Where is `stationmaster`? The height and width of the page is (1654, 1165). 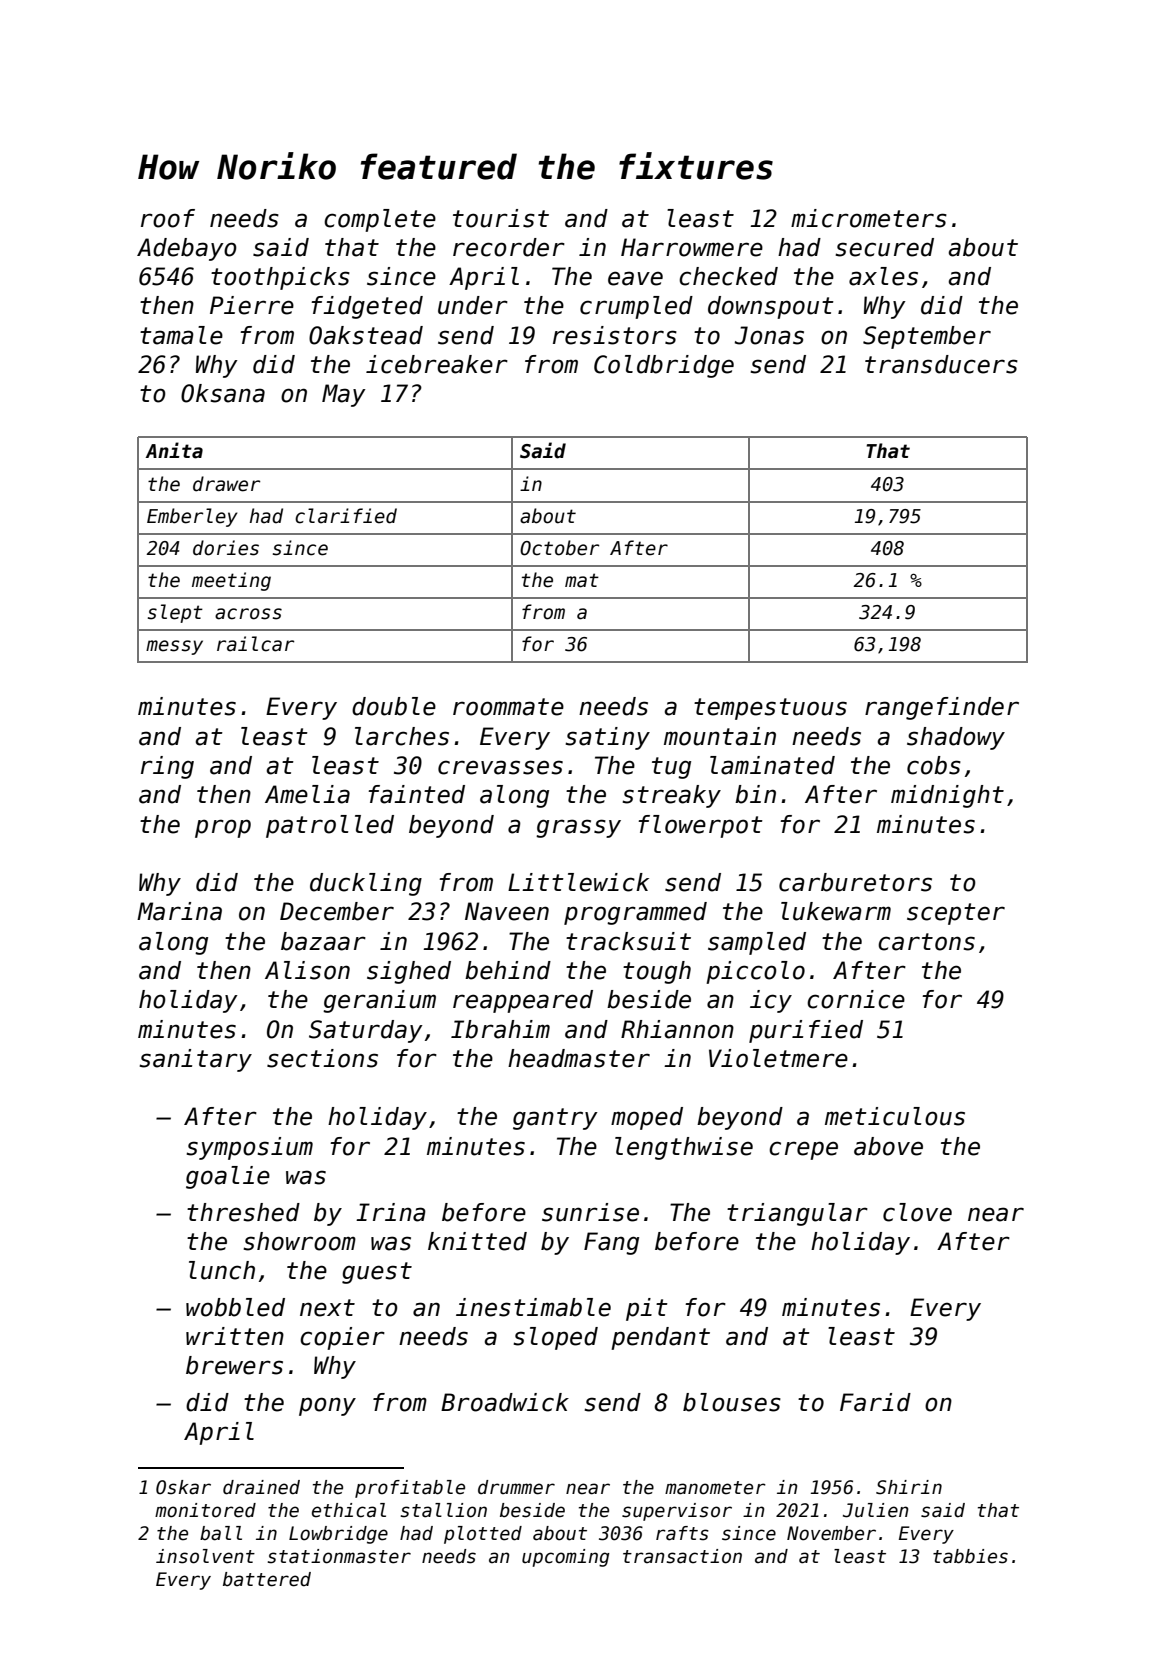 stationmaster is located at coordinates (339, 1556).
